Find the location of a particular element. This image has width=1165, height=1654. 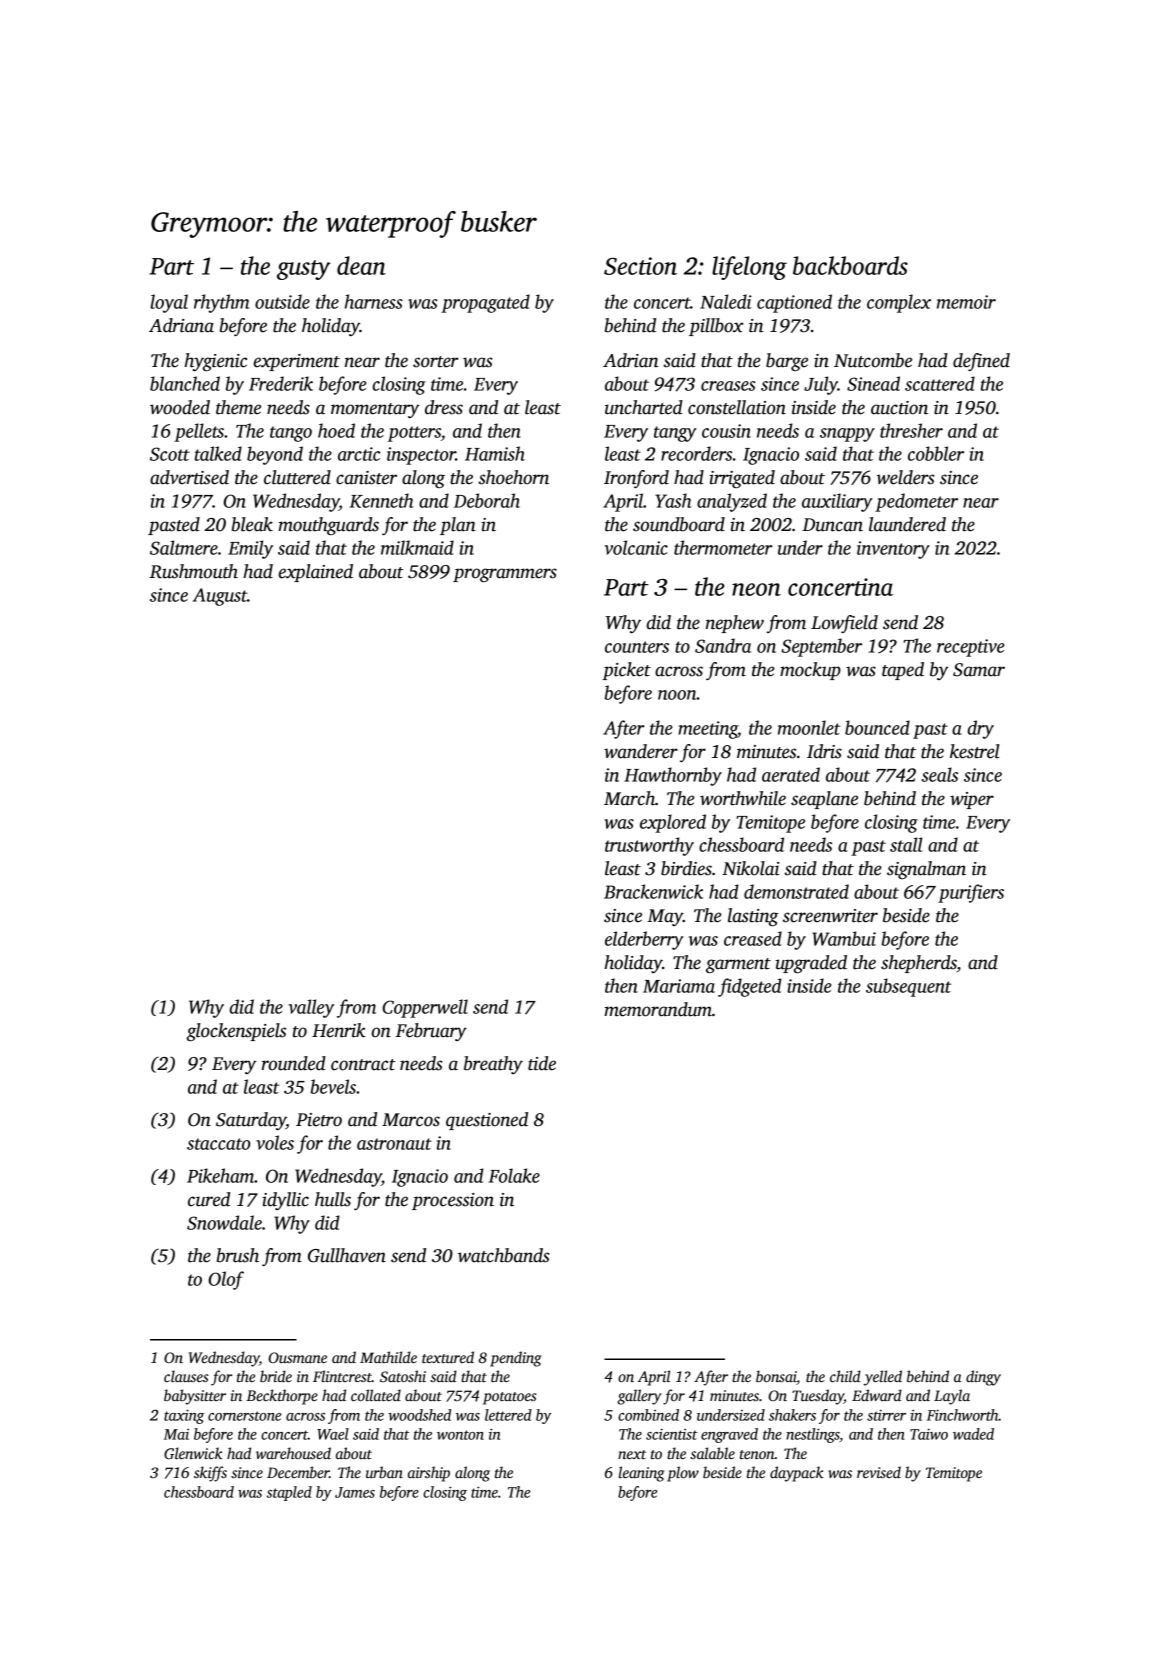

glockenspiels is located at coordinates (236, 1032).
